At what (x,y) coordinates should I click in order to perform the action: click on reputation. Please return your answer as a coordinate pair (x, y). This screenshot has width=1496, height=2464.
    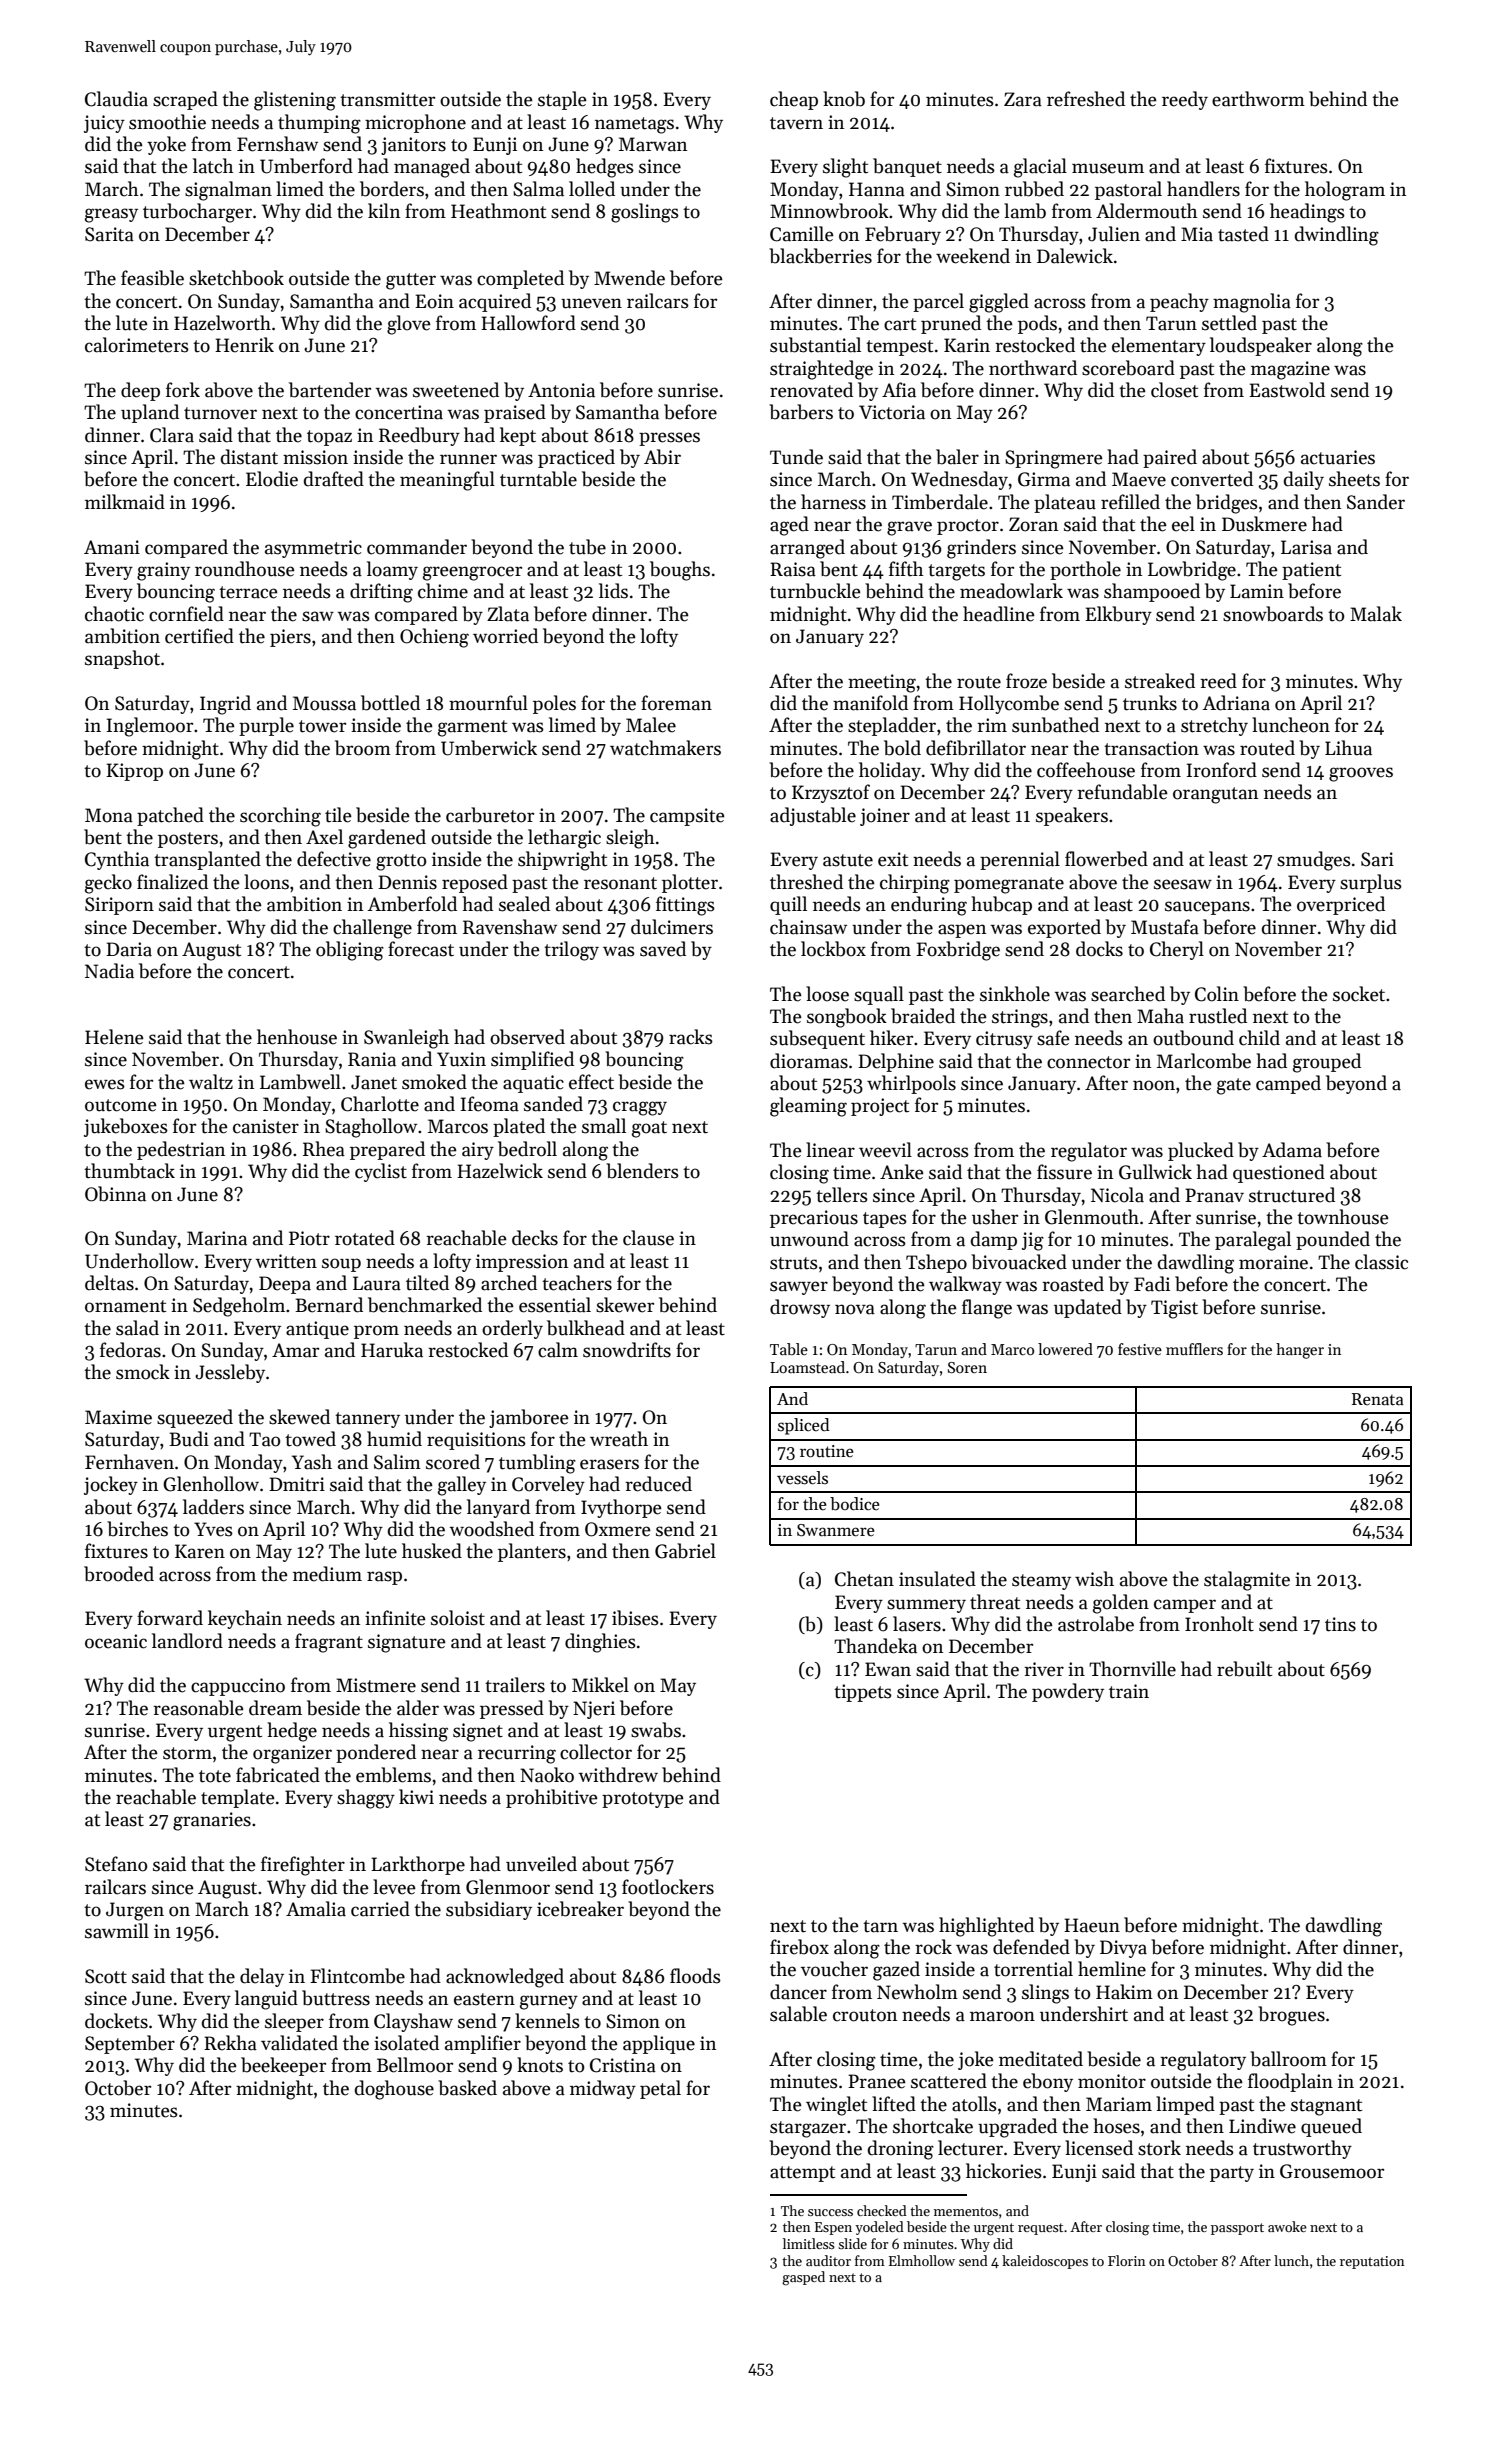
    Looking at the image, I should click on (1372, 2262).
